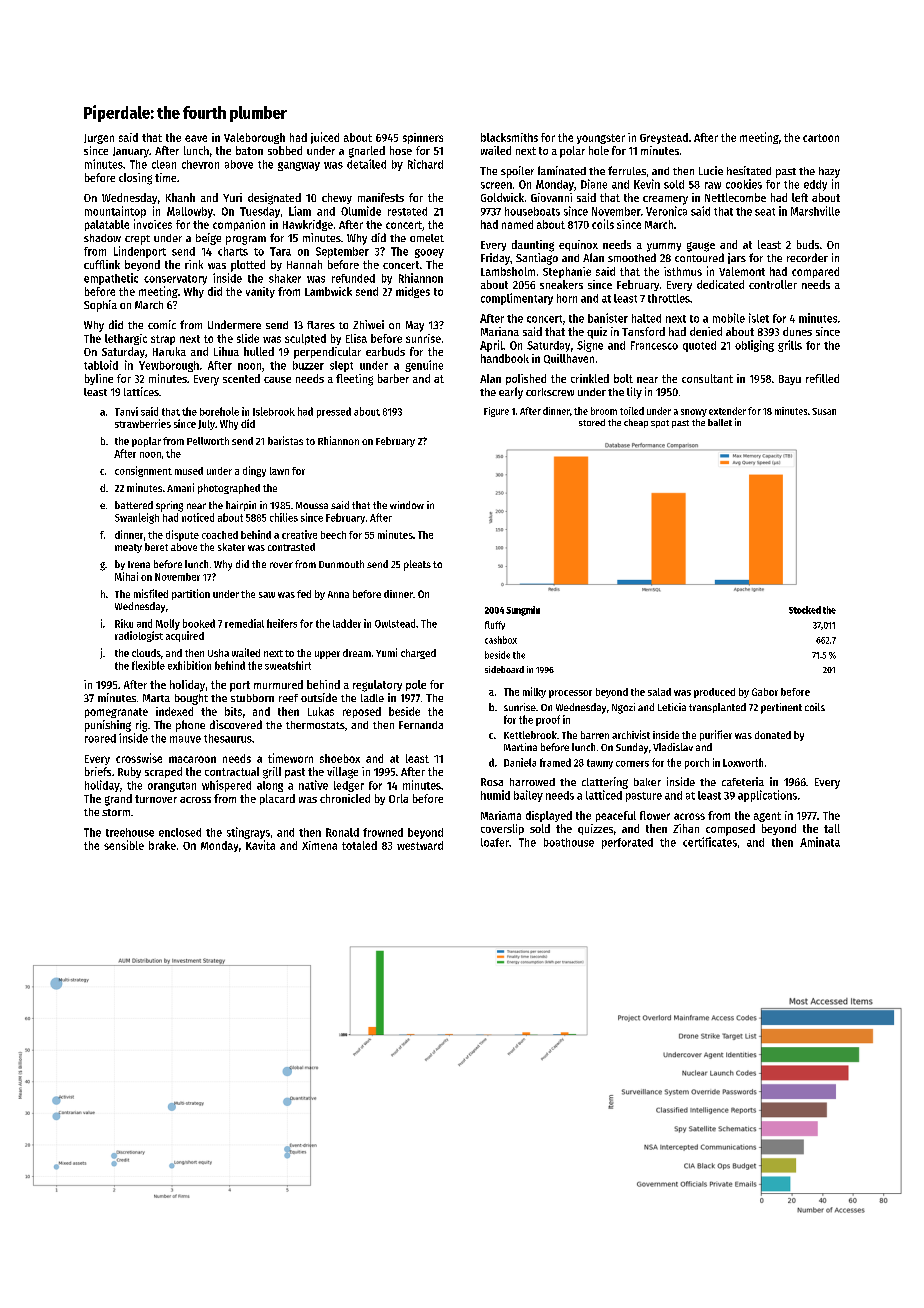 The width and height of the document is (924, 1308). What do you see at coordinates (143, 423) in the document?
I see `strawberries` at bounding box center [143, 423].
